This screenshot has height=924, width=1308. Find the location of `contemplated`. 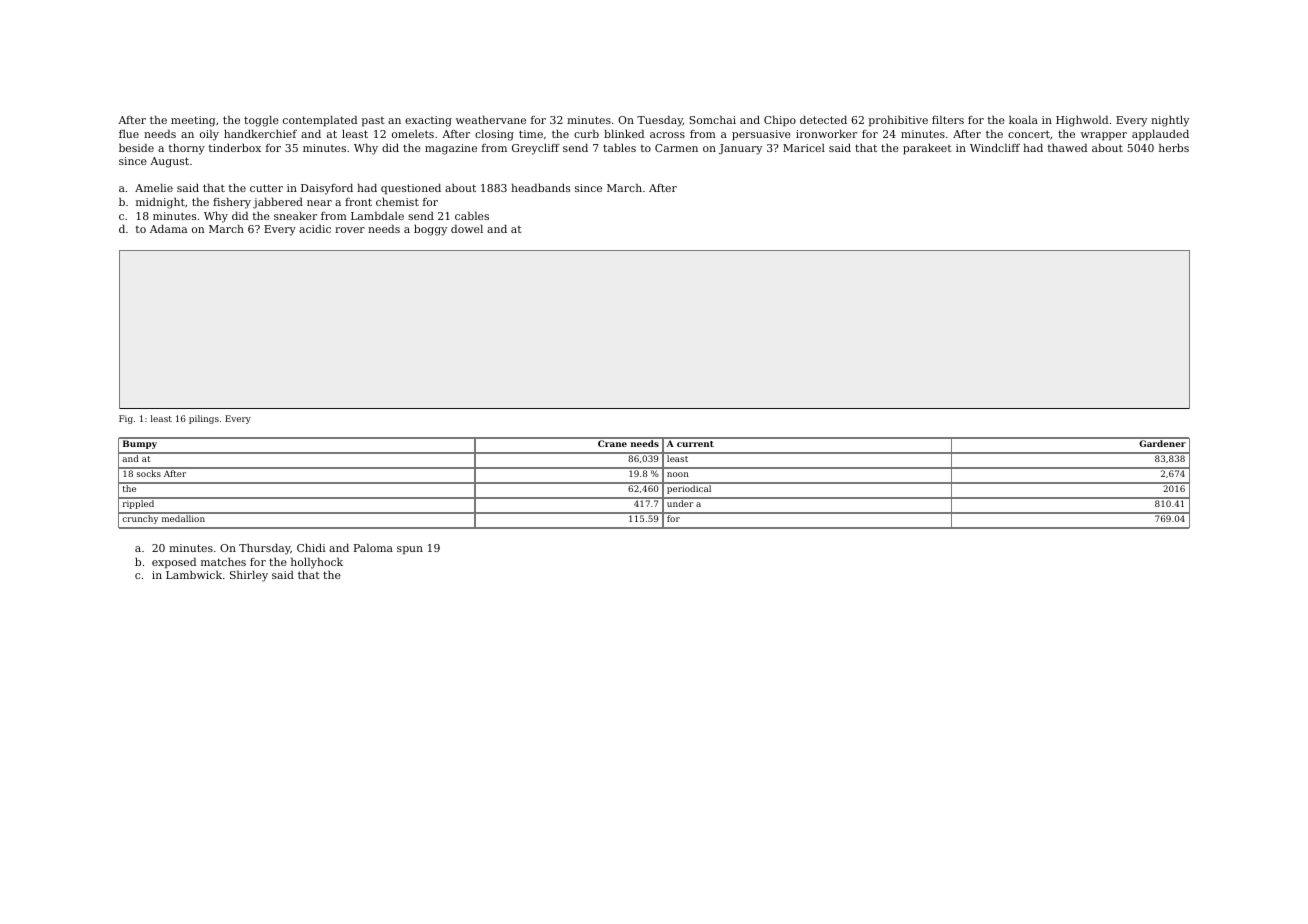

contemplated is located at coordinates (320, 121).
